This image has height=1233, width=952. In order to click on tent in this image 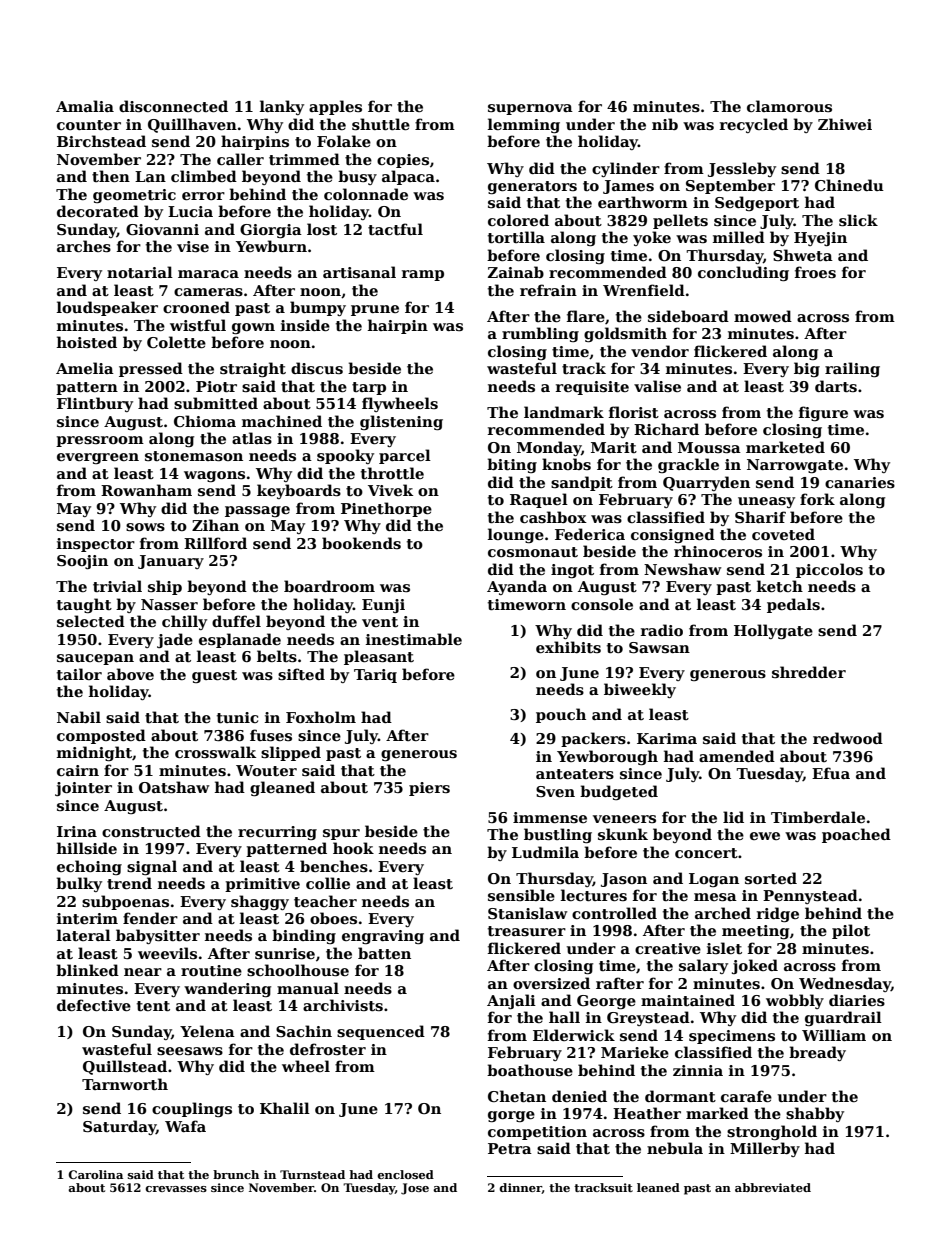, I will do `click(153, 1006)`.
